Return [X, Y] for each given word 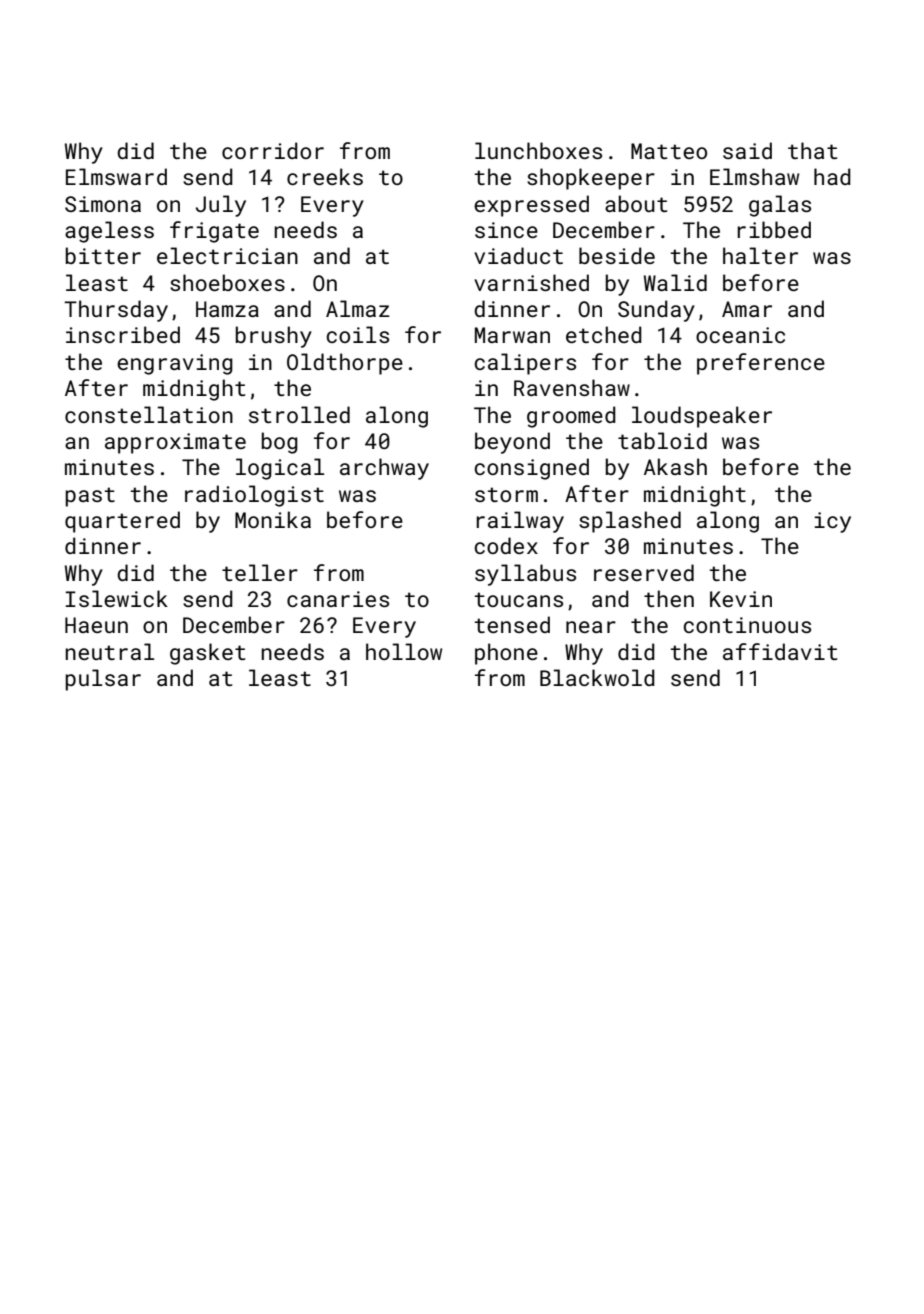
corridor [273, 150]
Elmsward [116, 176]
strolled [299, 414]
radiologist [254, 496]
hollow [404, 651]
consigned [532, 469]
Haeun [96, 625]
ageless [109, 232]
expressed [531, 206]
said [747, 150]
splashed [630, 522]
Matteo [669, 151]
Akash [675, 466]
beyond [512, 443]
